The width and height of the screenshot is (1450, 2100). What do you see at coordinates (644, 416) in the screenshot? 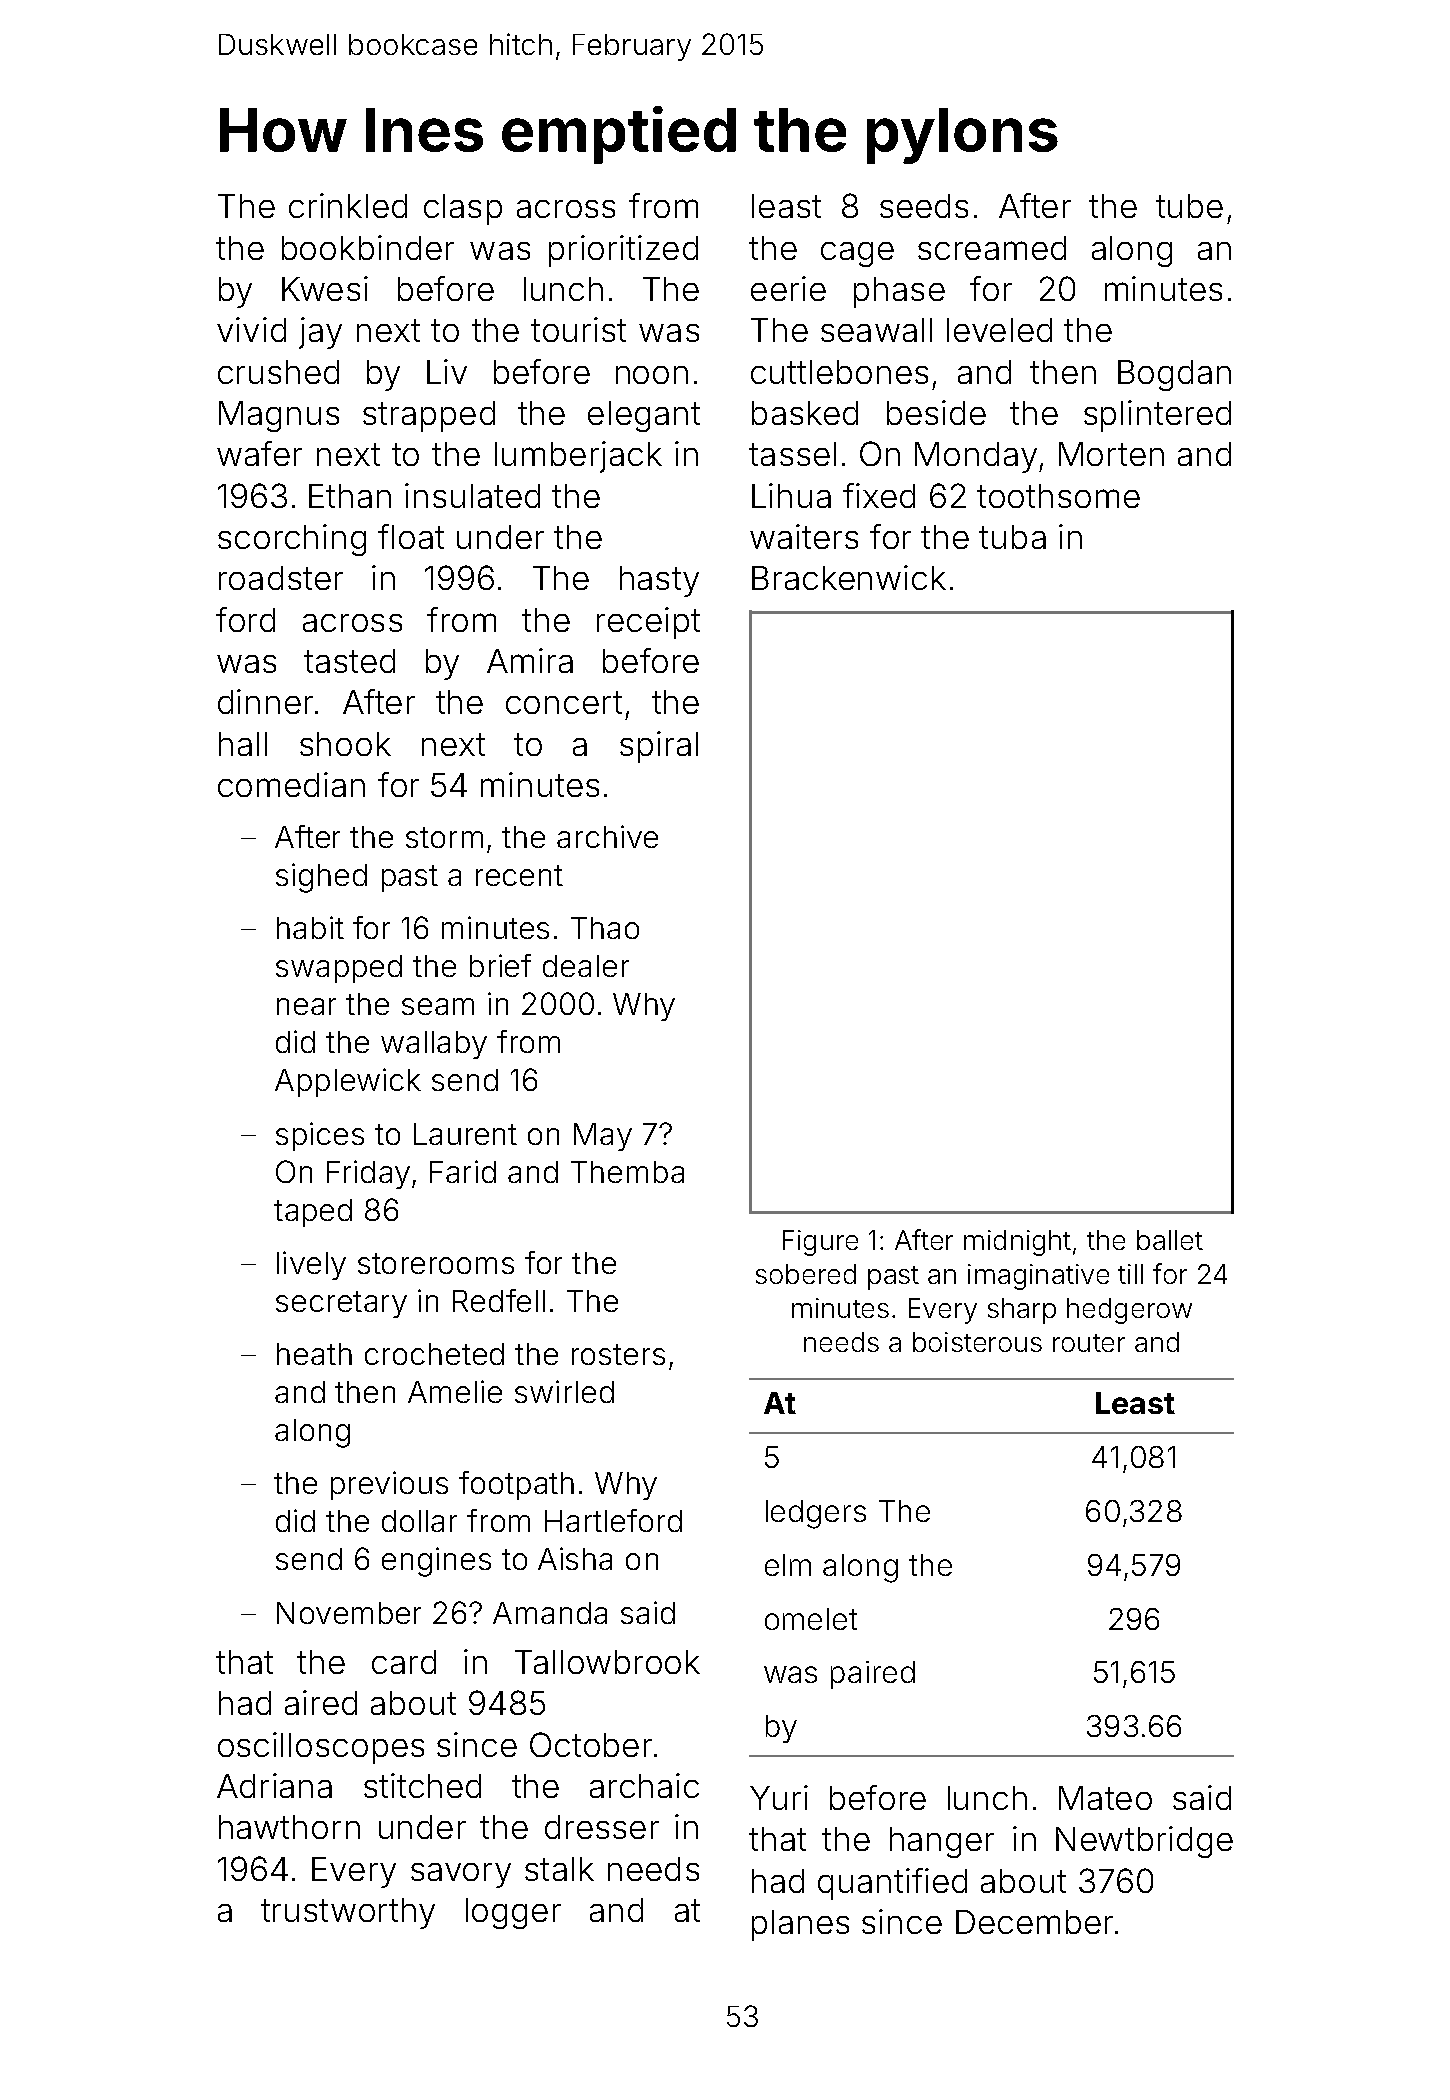
I see `elegant` at bounding box center [644, 416].
